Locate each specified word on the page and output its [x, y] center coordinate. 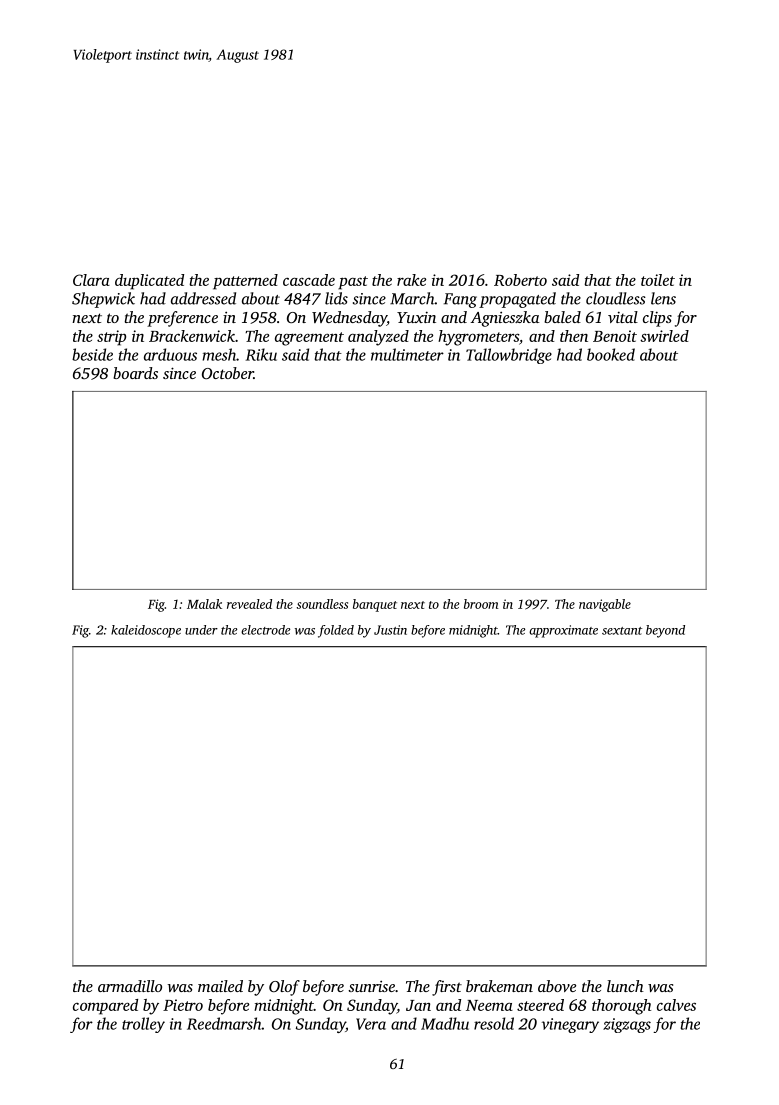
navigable [605, 605]
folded [336, 631]
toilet [658, 280]
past [353, 283]
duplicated [149, 282]
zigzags [627, 1025]
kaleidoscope [146, 631]
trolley [143, 1025]
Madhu [445, 1023]
